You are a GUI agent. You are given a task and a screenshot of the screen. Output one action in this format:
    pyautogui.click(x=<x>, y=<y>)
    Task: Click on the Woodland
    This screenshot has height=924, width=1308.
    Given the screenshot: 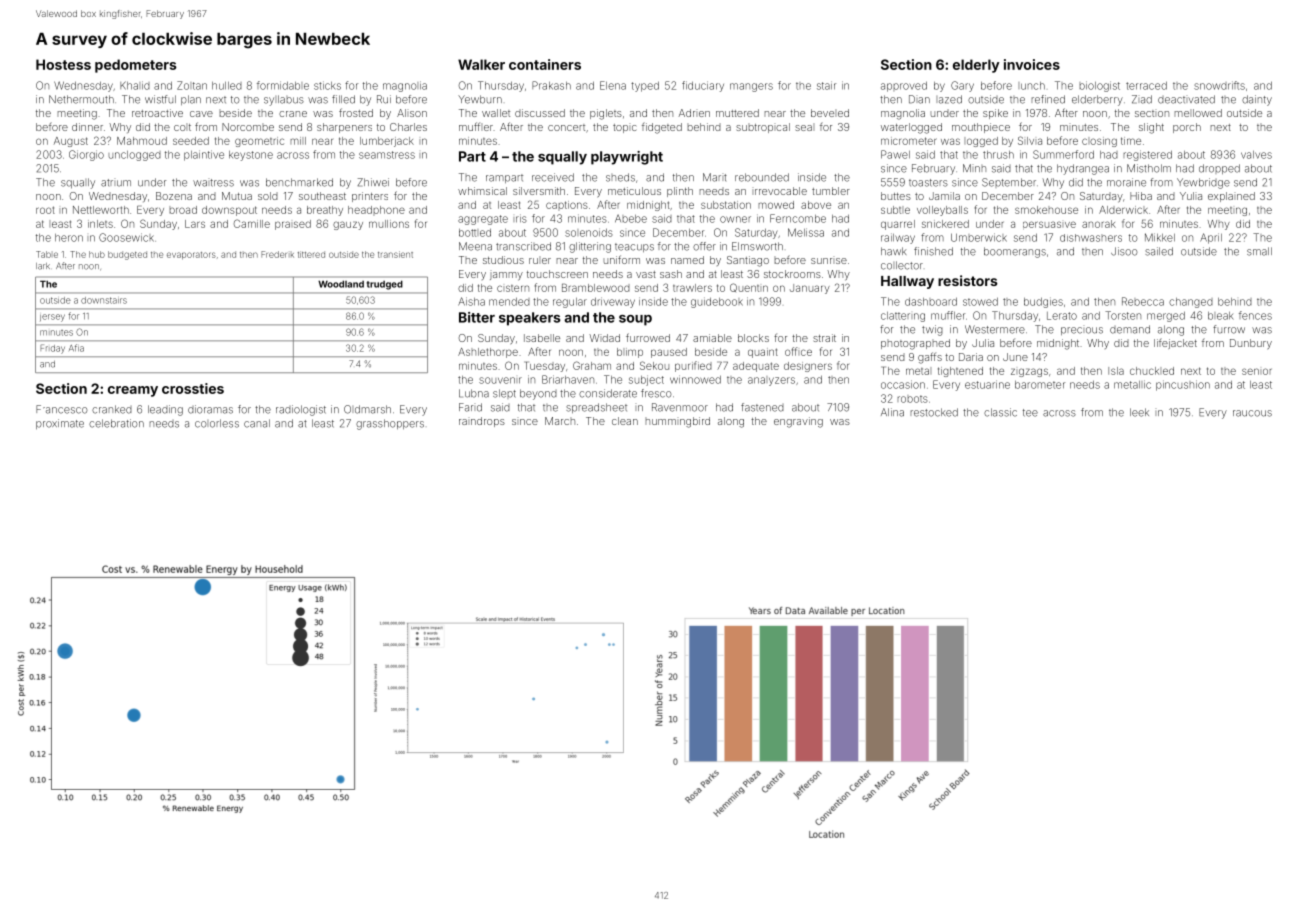 What is the action you would take?
    pyautogui.click(x=341, y=284)
